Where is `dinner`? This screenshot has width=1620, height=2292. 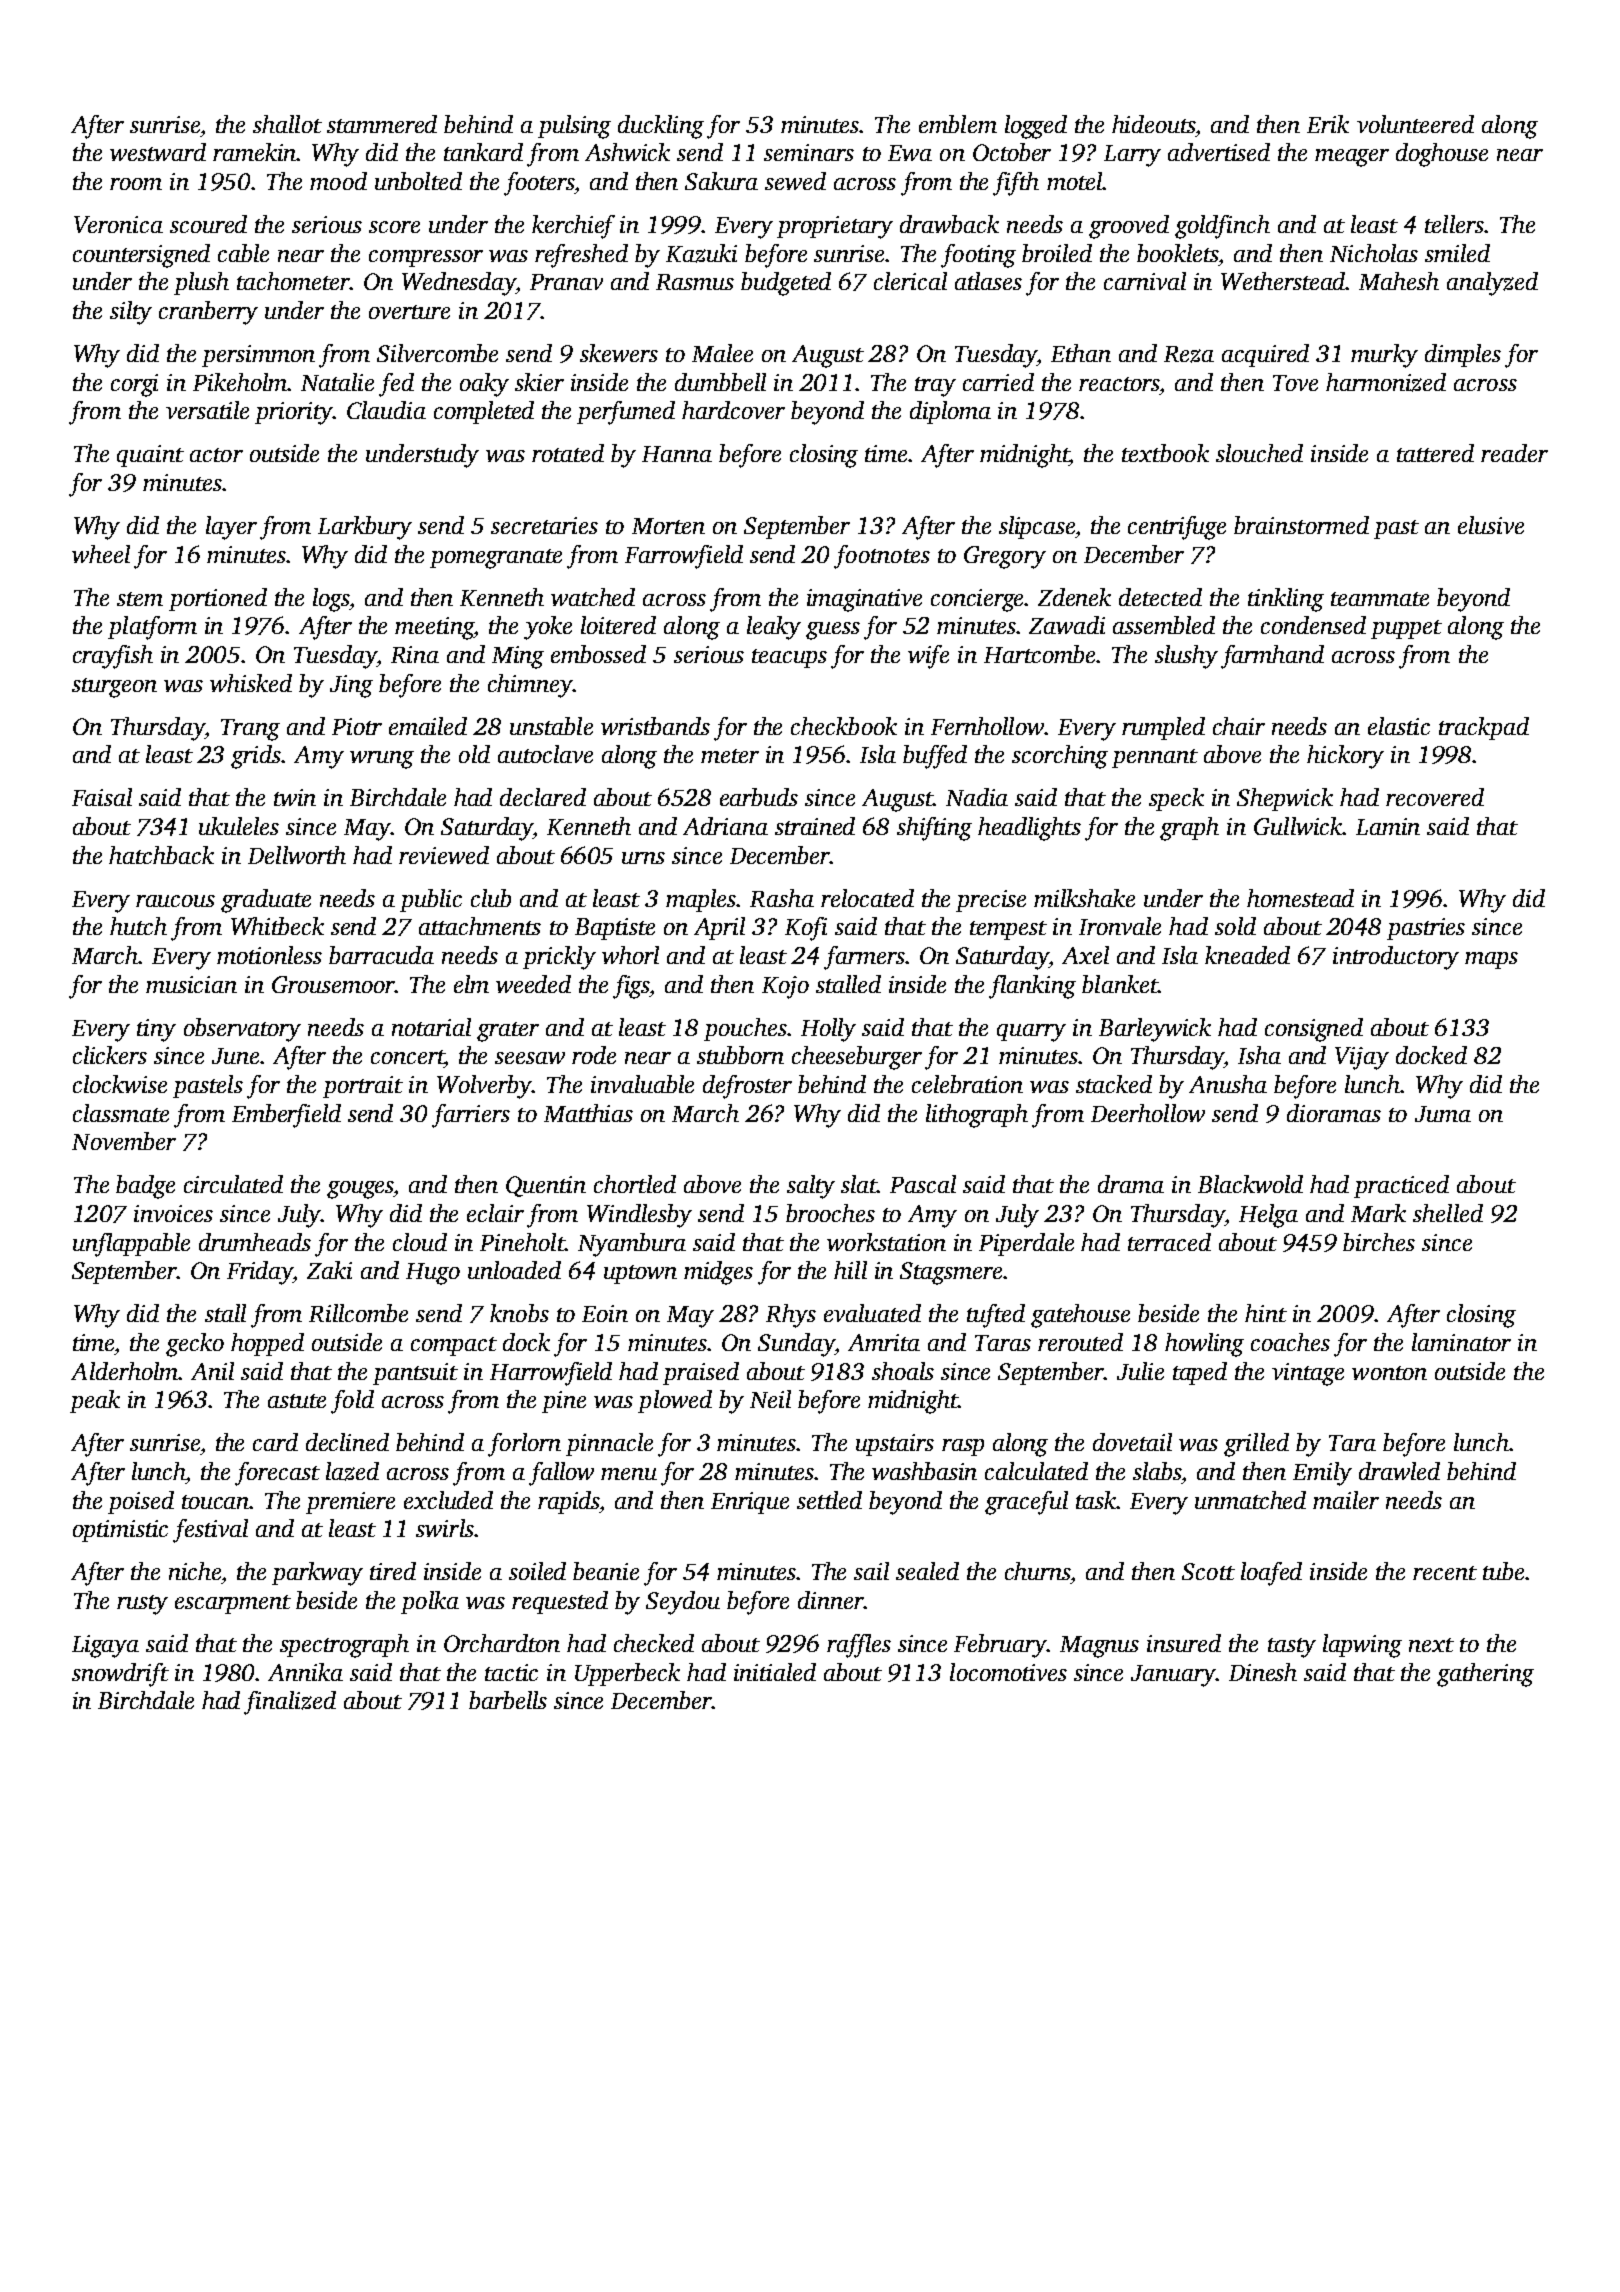 dinner is located at coordinates (831, 1600).
